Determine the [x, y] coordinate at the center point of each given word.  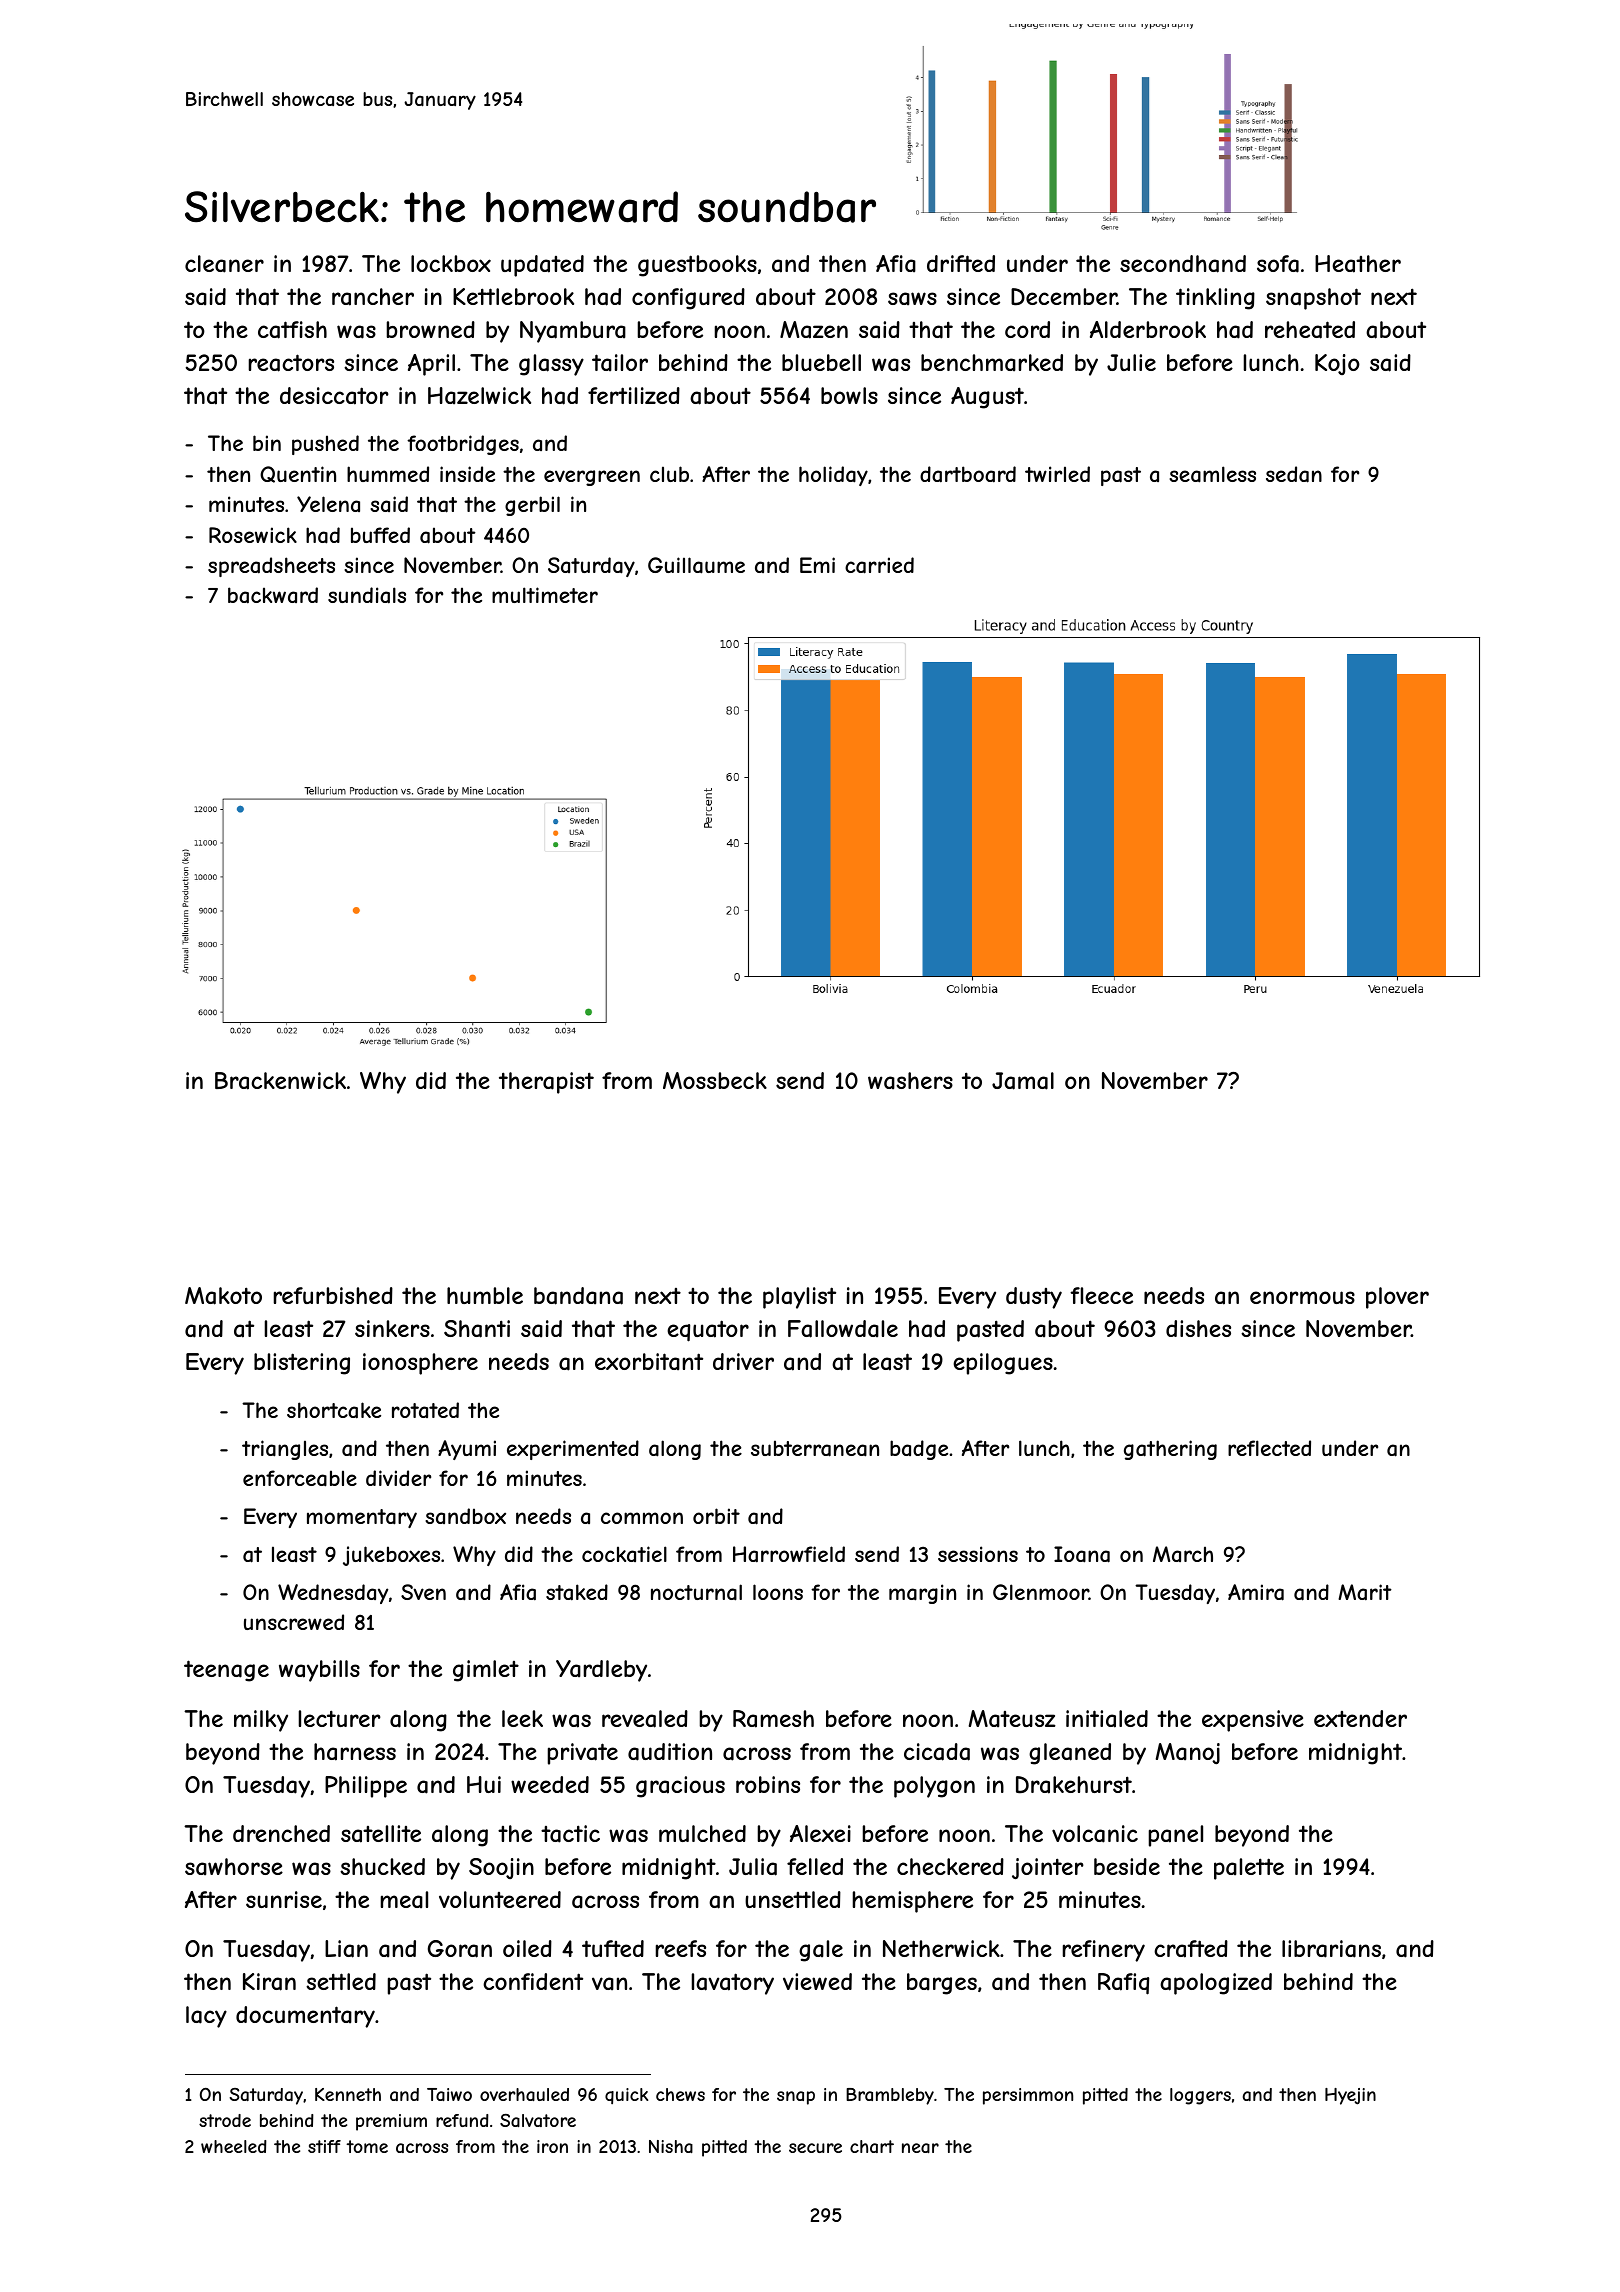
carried [879, 565]
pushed [325, 445]
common [642, 1518]
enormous [1302, 1297]
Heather [1358, 264]
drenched [281, 1833]
